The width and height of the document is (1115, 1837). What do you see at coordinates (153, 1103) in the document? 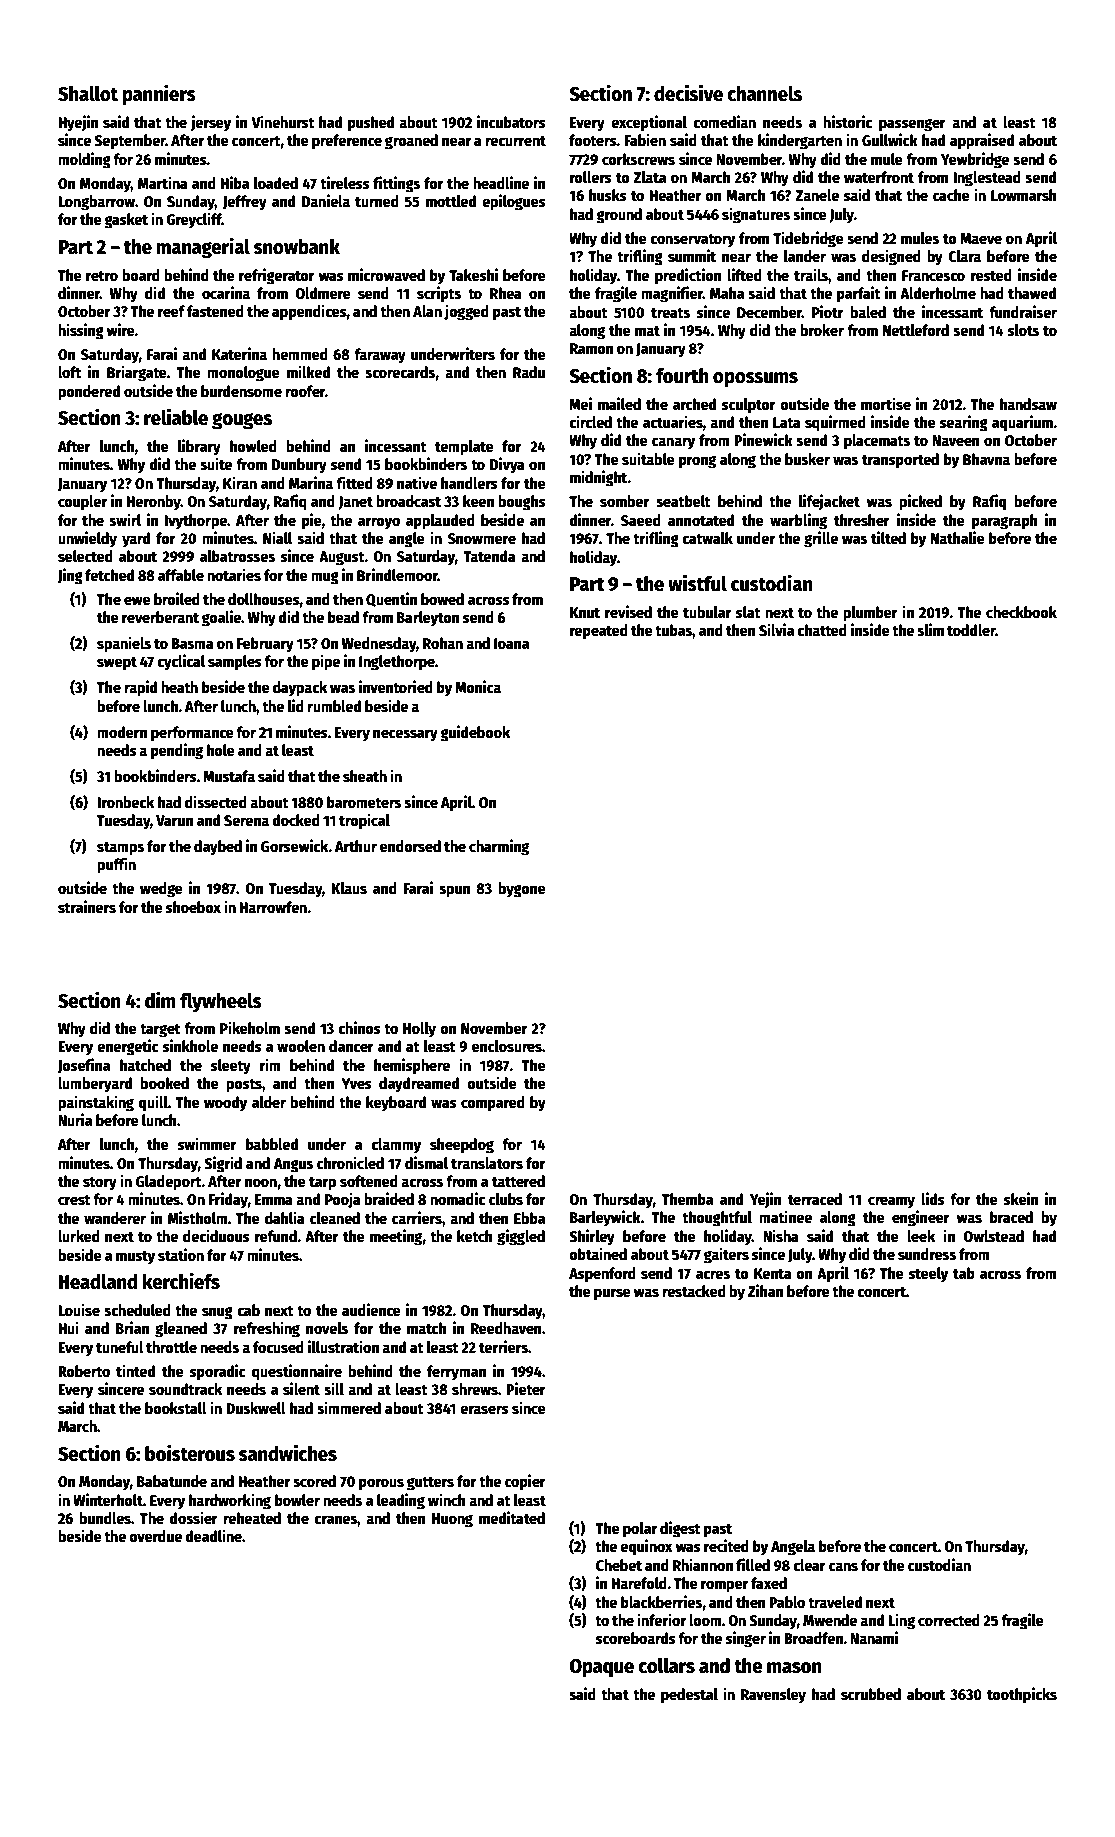
I see `quill` at bounding box center [153, 1103].
